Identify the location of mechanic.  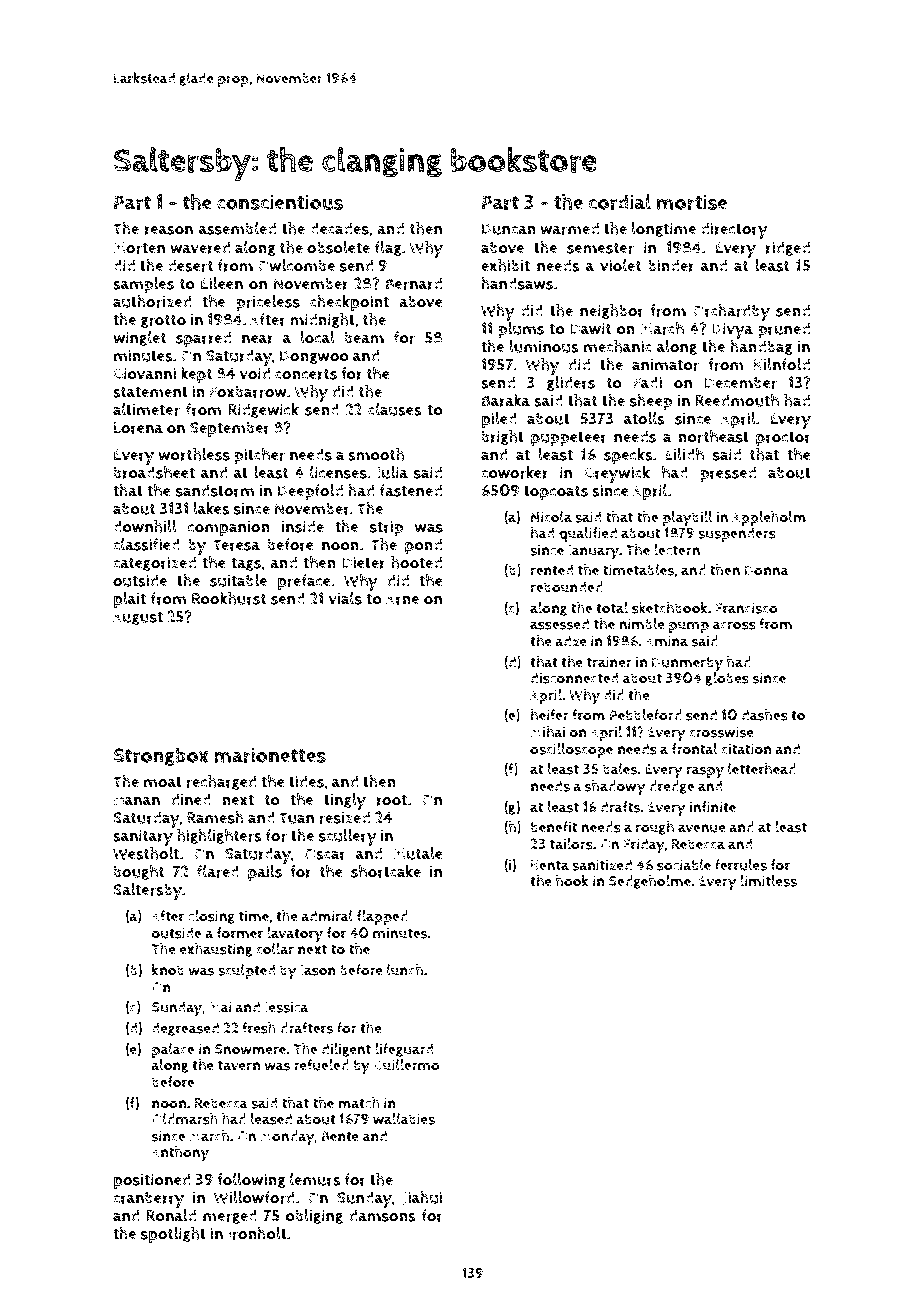
(618, 346).
